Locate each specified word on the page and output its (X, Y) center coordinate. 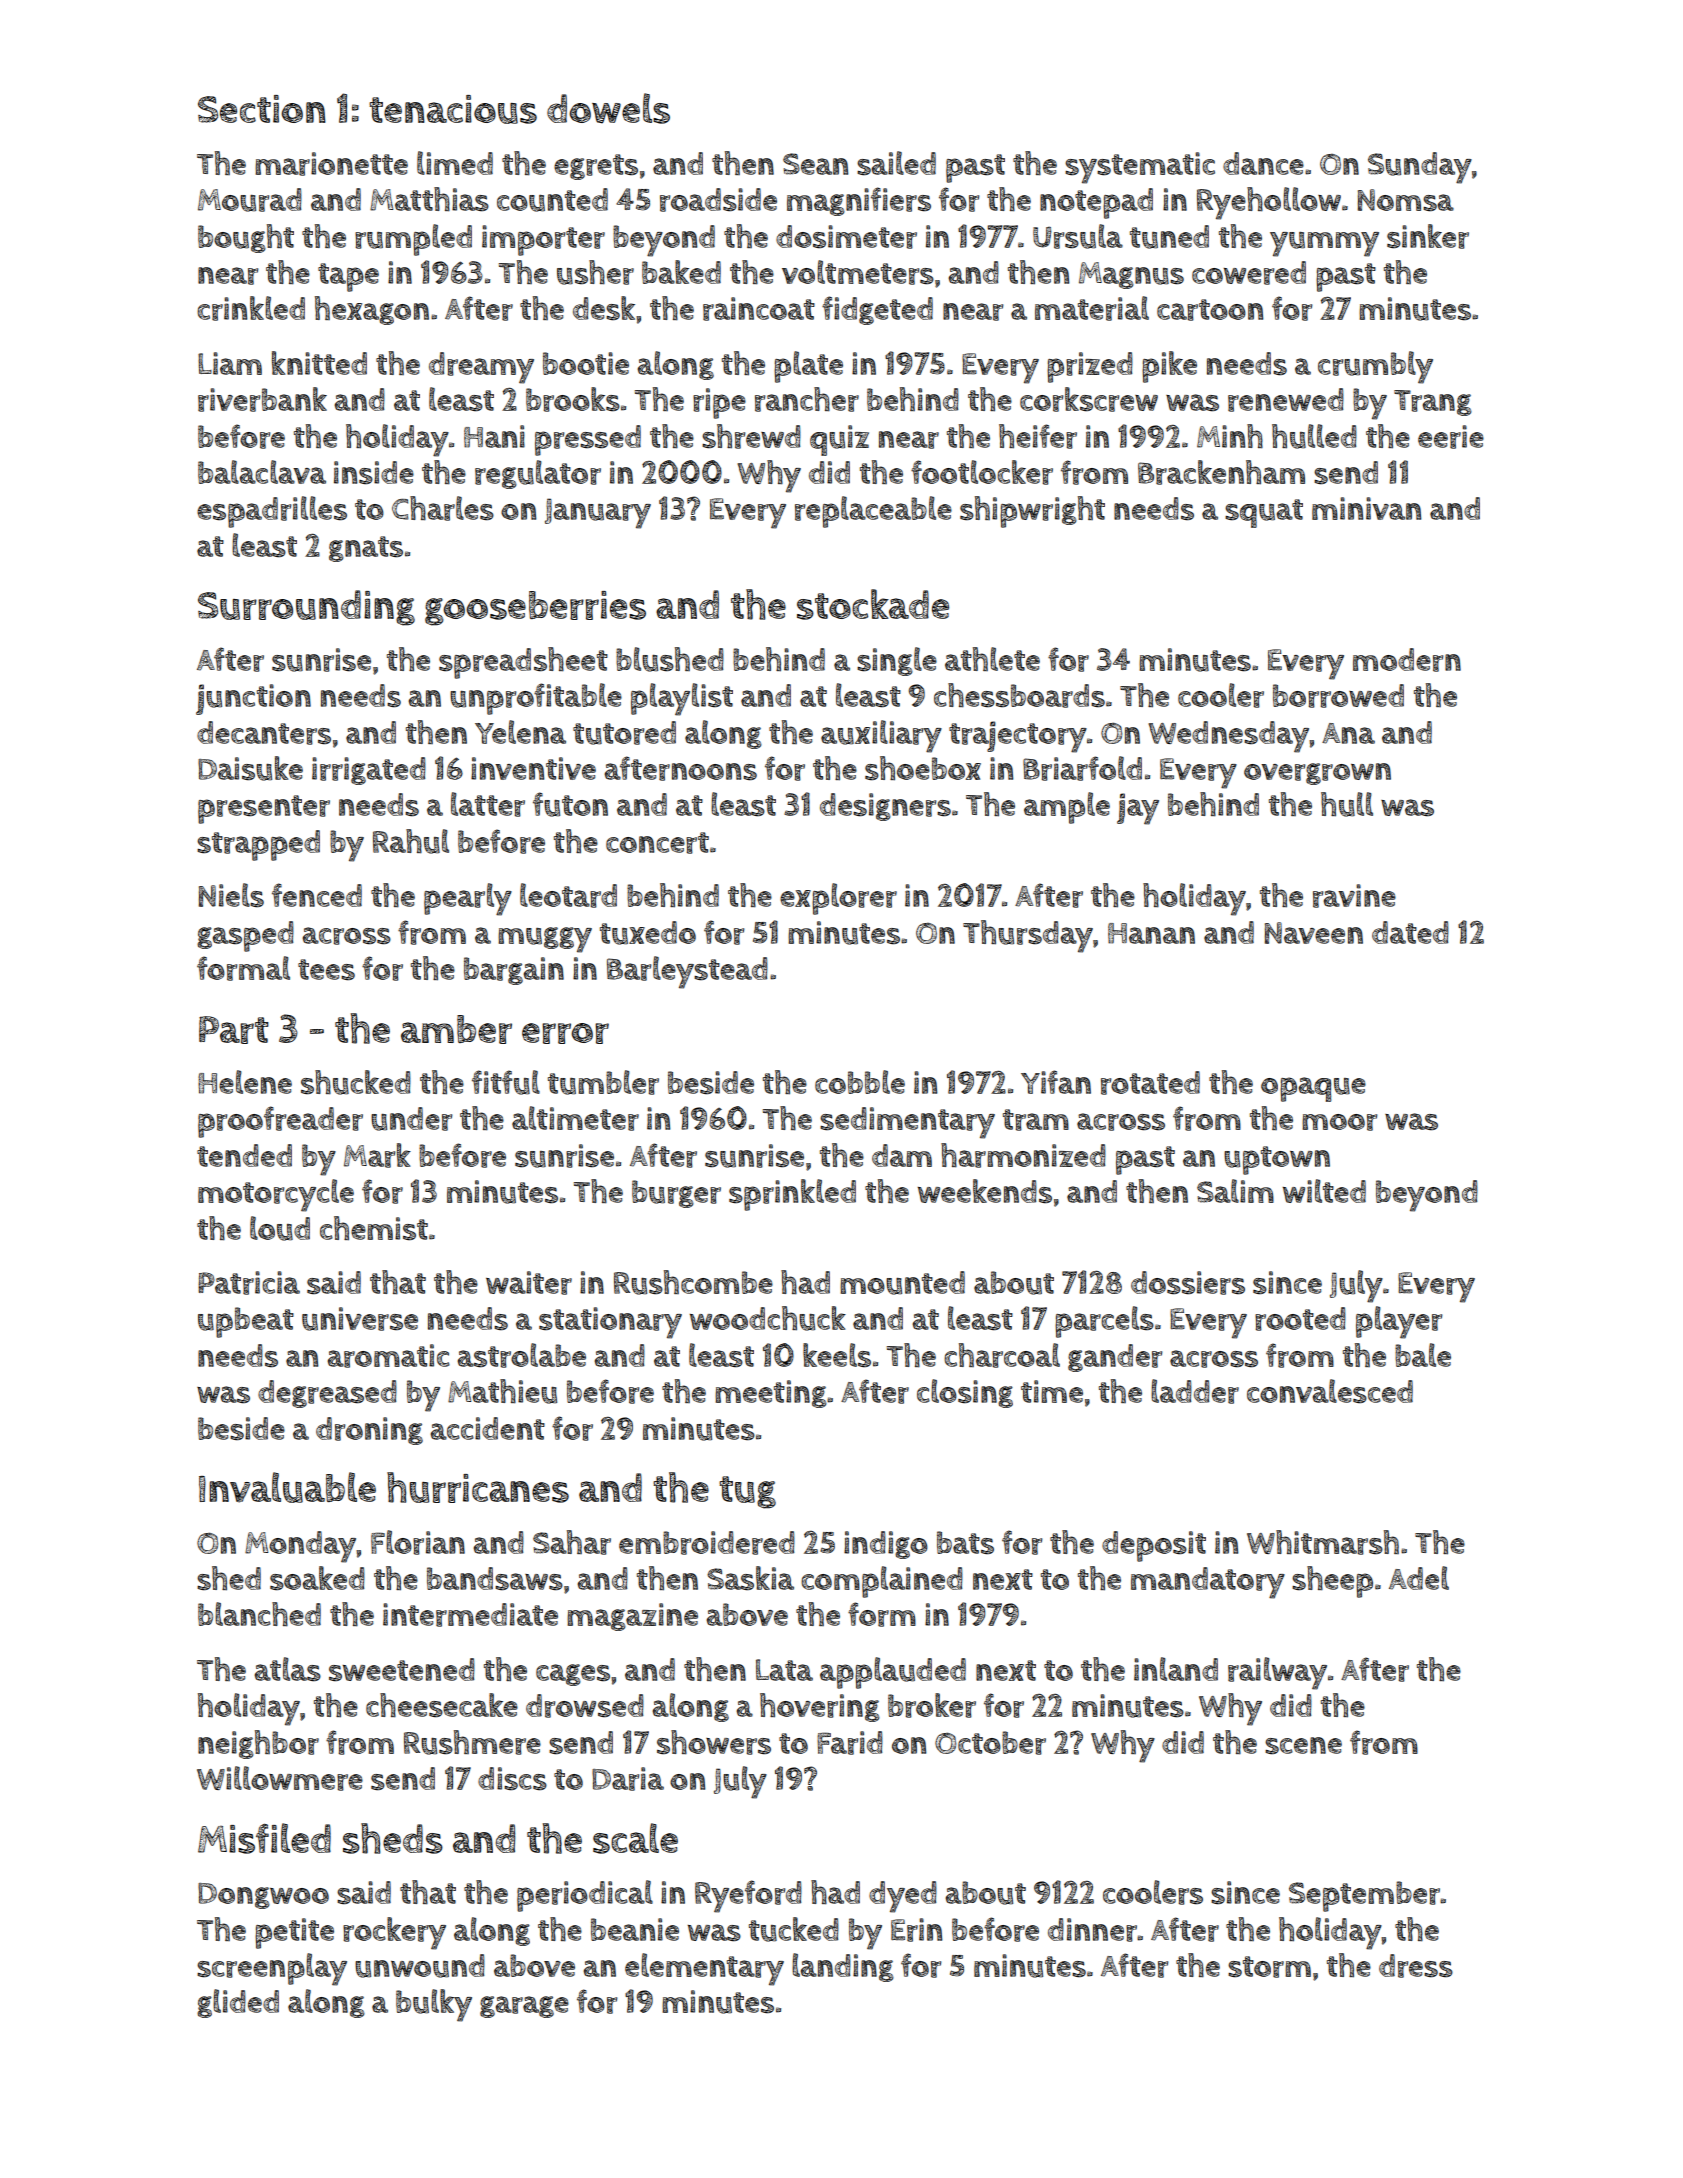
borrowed (1338, 696)
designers (885, 807)
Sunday (1420, 168)
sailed (896, 163)
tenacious (453, 109)
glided (238, 2003)
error (565, 1033)
